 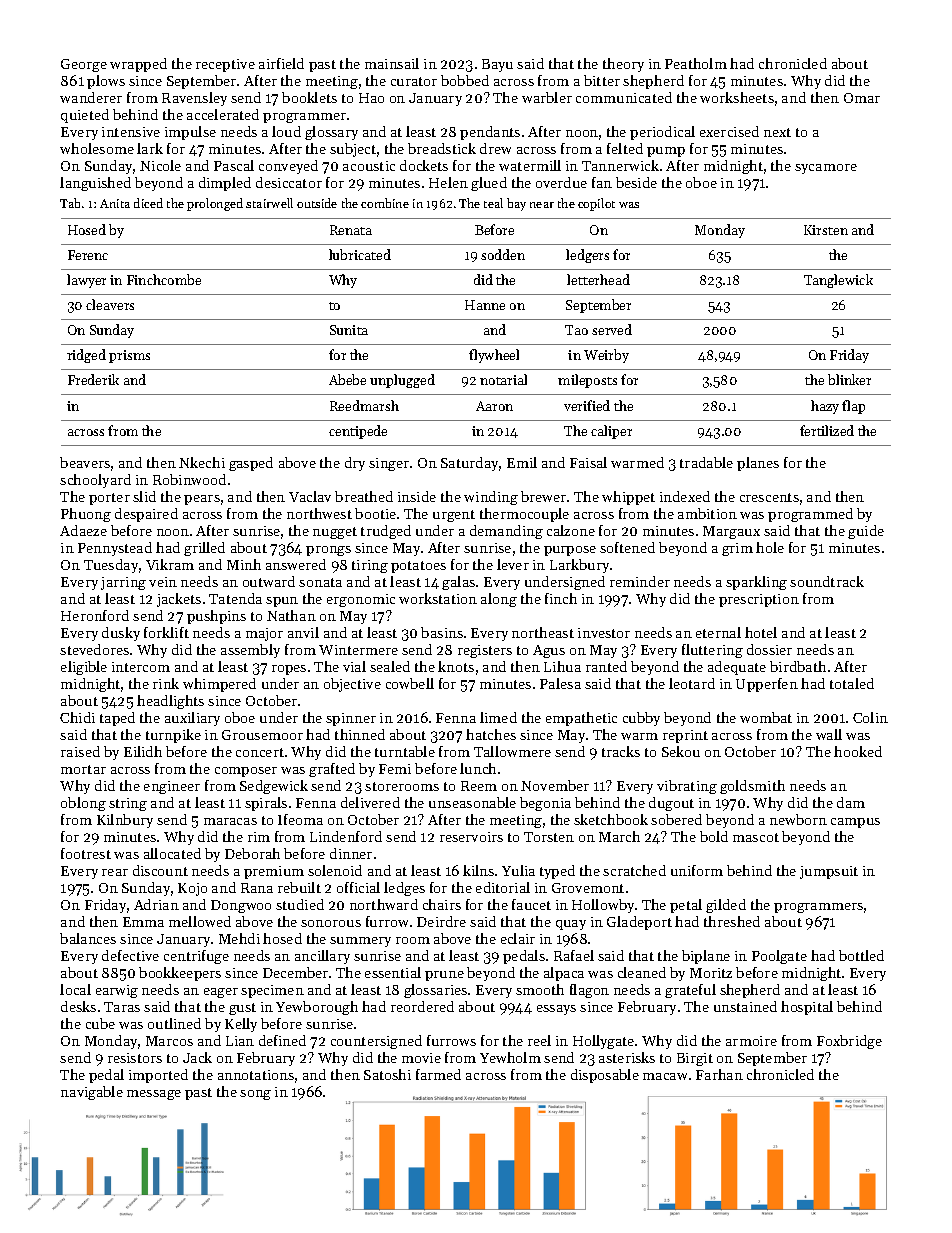 I want to click on mainsail, so click(x=392, y=63).
